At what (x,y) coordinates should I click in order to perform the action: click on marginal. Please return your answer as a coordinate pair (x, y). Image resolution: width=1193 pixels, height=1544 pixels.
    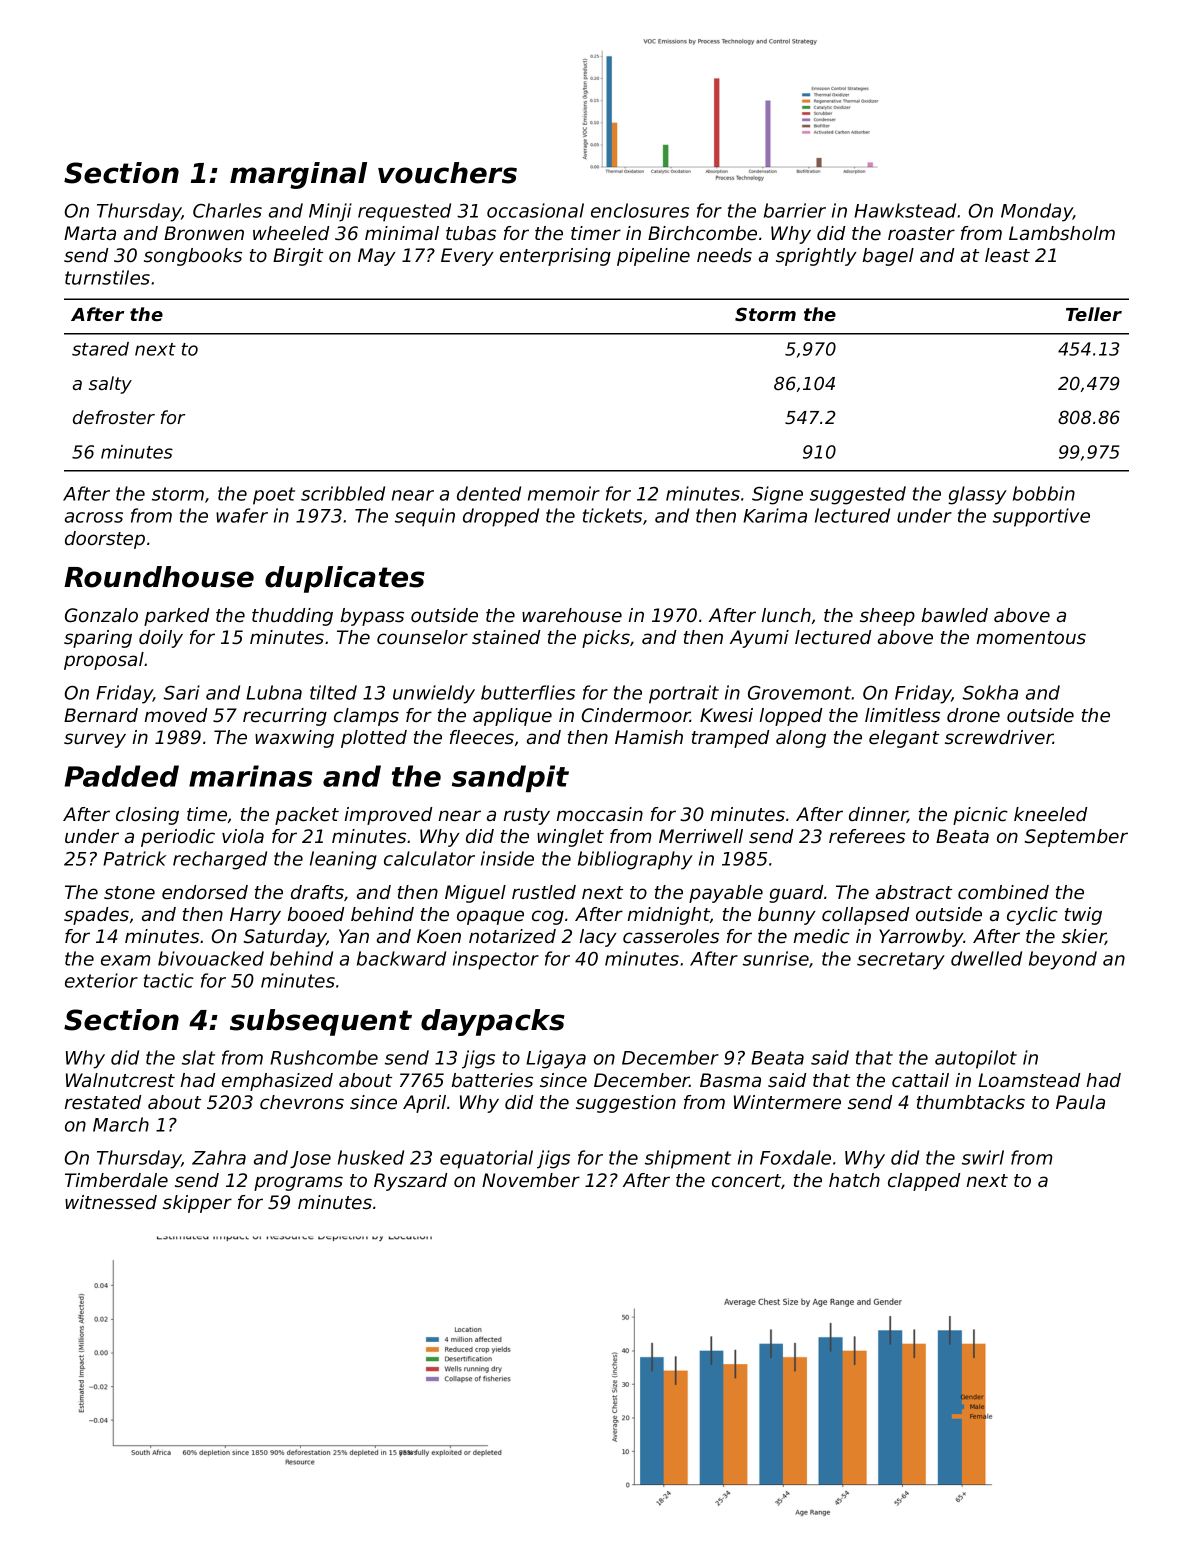
    Looking at the image, I should click on (298, 175).
